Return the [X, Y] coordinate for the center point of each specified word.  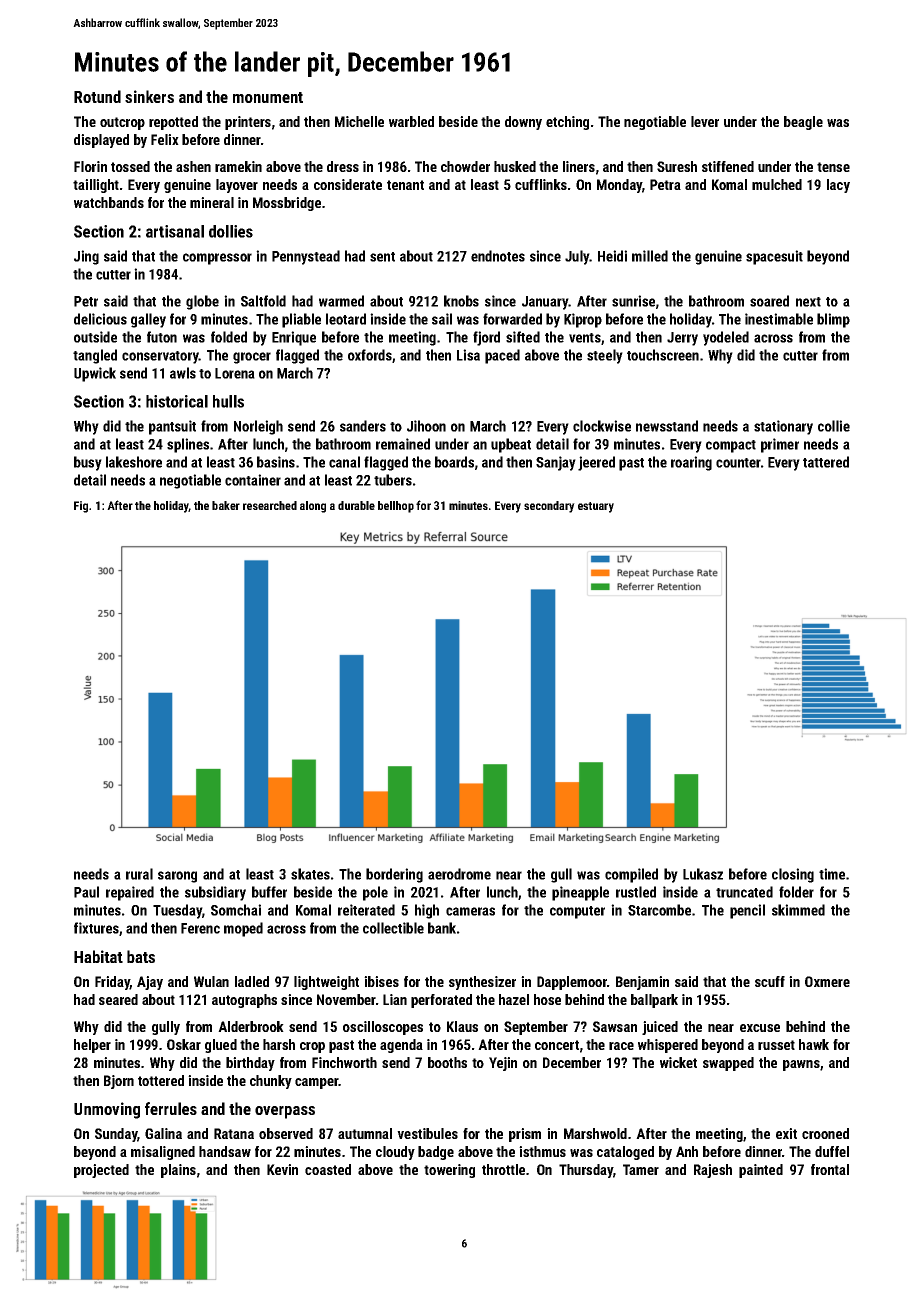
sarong [177, 877]
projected [101, 1171]
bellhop [396, 507]
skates [310, 874]
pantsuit [172, 427]
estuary [596, 507]
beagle [803, 123]
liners [579, 166]
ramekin [238, 166]
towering [449, 1171]
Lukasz [703, 874]
